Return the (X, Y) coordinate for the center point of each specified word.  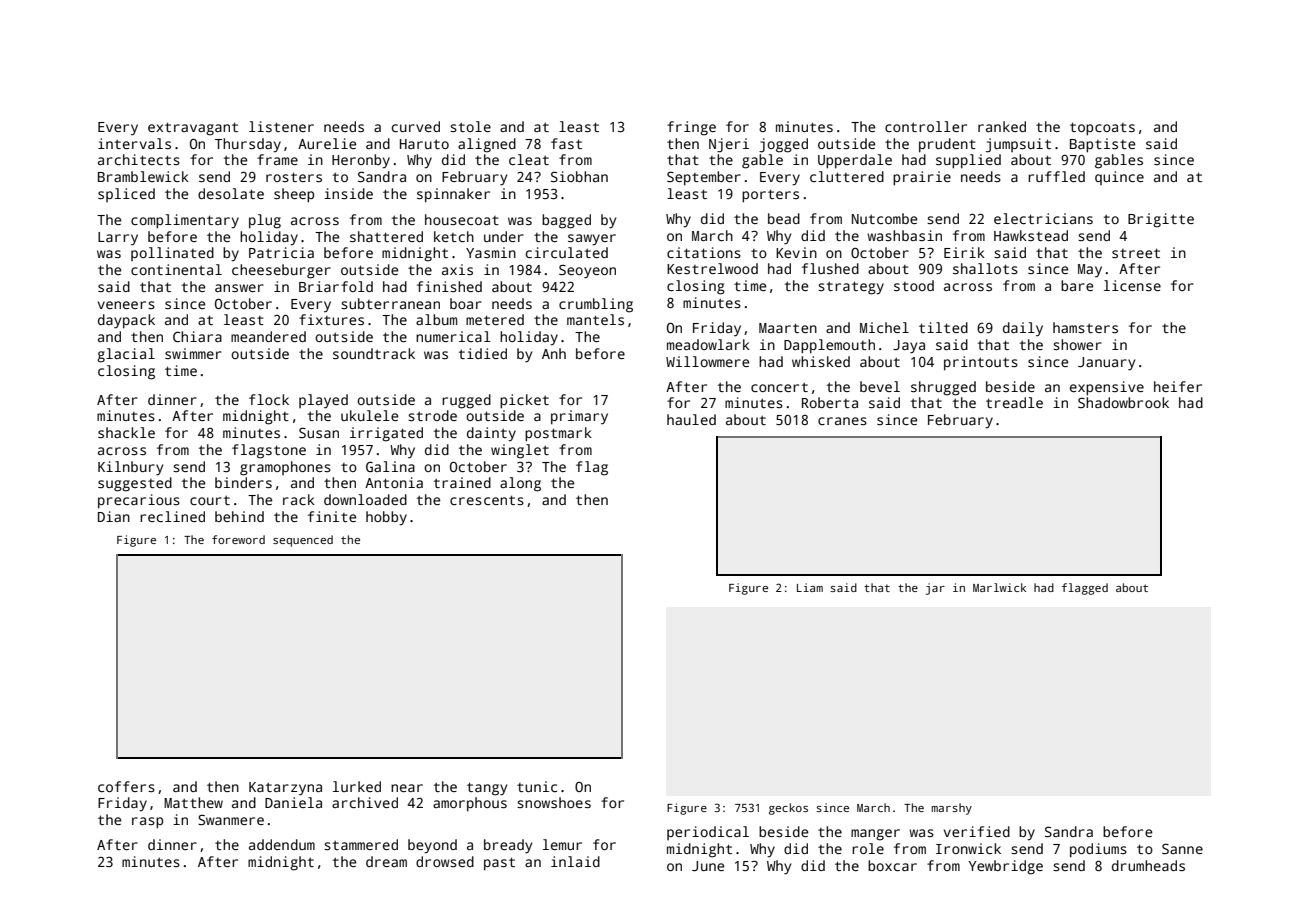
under (504, 236)
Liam (810, 587)
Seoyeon (587, 271)
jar (935, 589)
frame (277, 159)
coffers (126, 786)
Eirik (964, 252)
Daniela (293, 802)
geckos (788, 809)
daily (1023, 329)
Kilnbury (130, 468)
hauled (691, 419)
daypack (126, 321)
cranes (842, 421)
